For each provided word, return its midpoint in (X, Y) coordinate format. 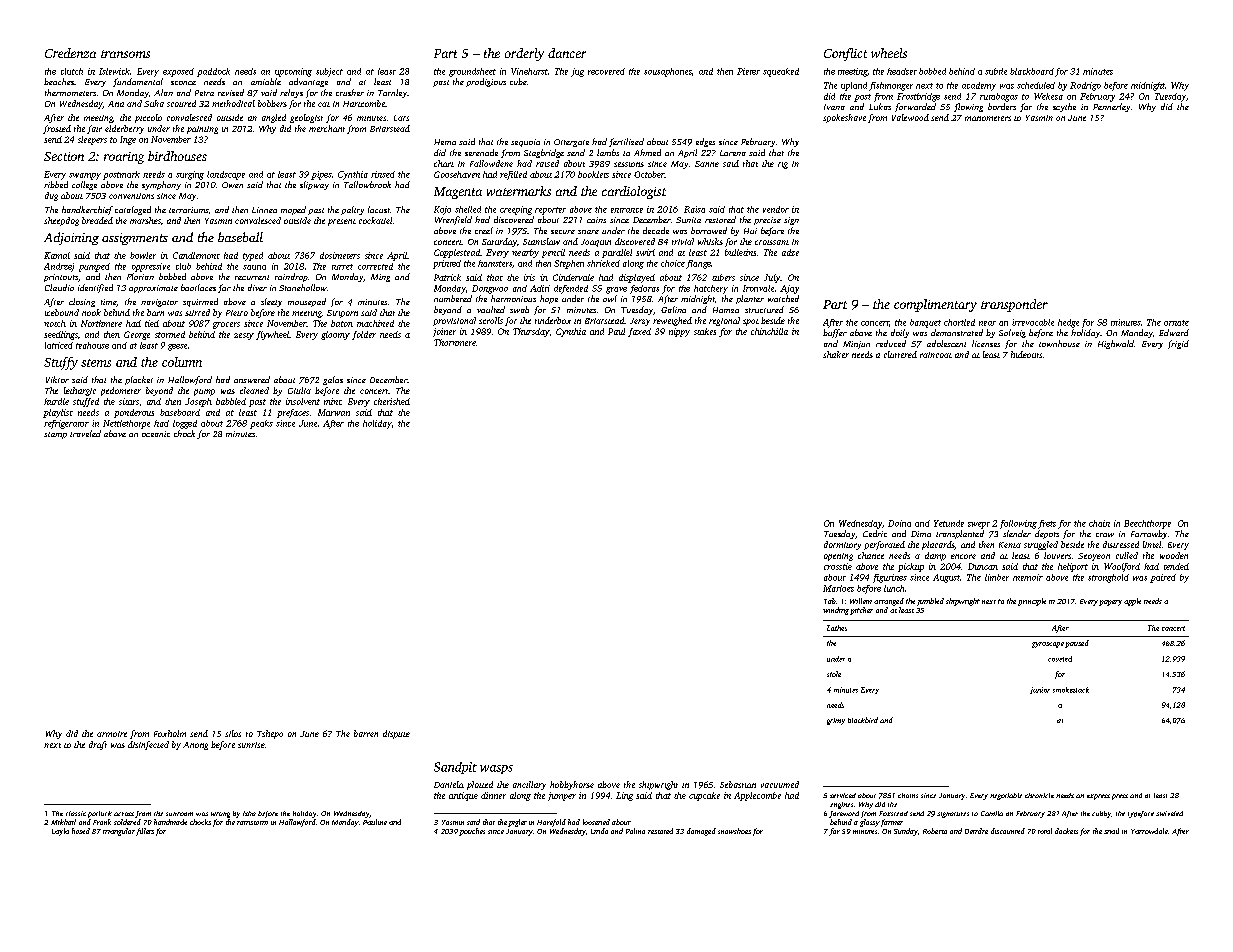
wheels (889, 53)
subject (329, 72)
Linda (599, 831)
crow (1105, 535)
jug (577, 72)
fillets (145, 832)
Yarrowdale (1149, 831)
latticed (59, 345)
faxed (639, 332)
